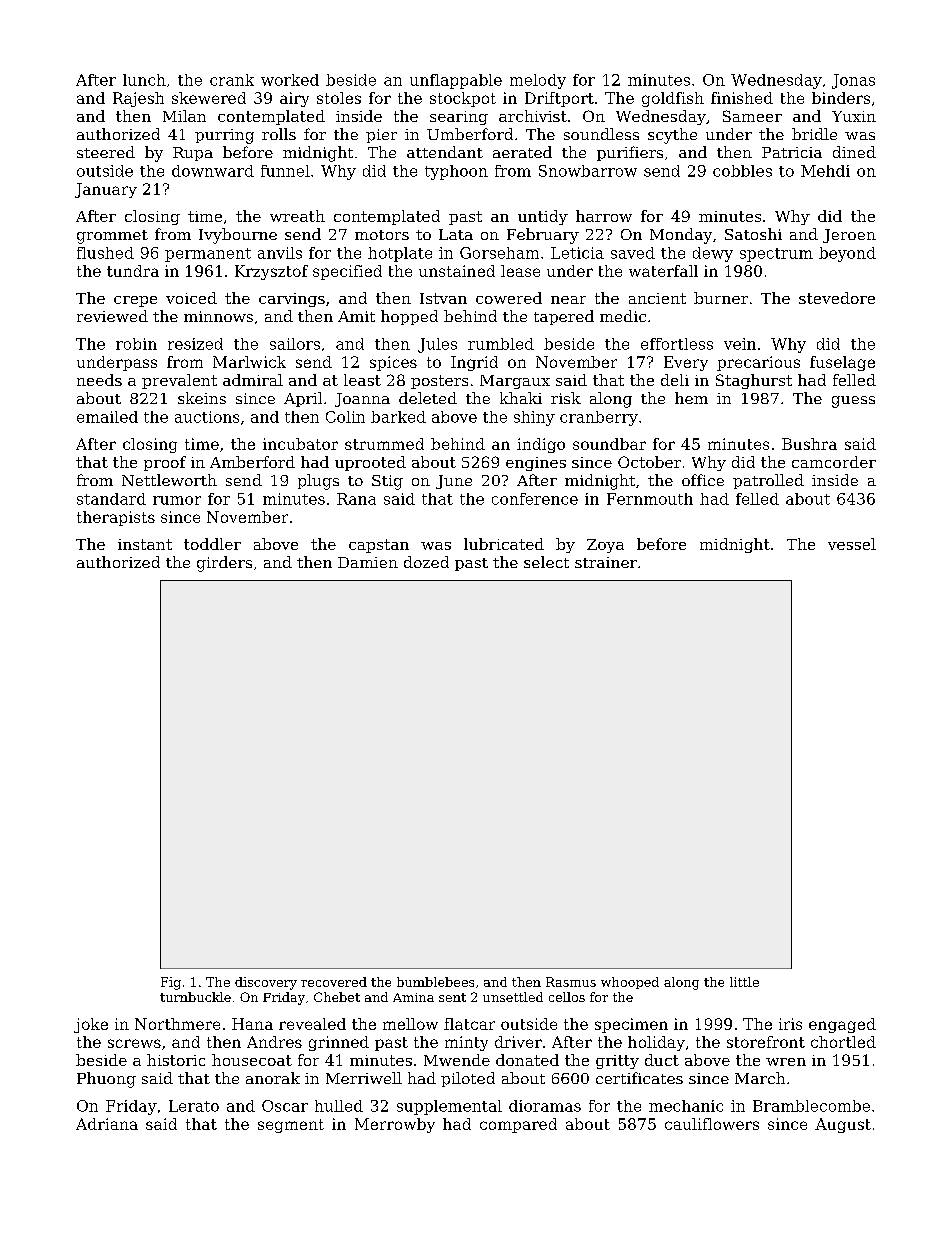 The height and width of the screenshot is (1233, 952). I want to click on goldfish, so click(673, 99).
